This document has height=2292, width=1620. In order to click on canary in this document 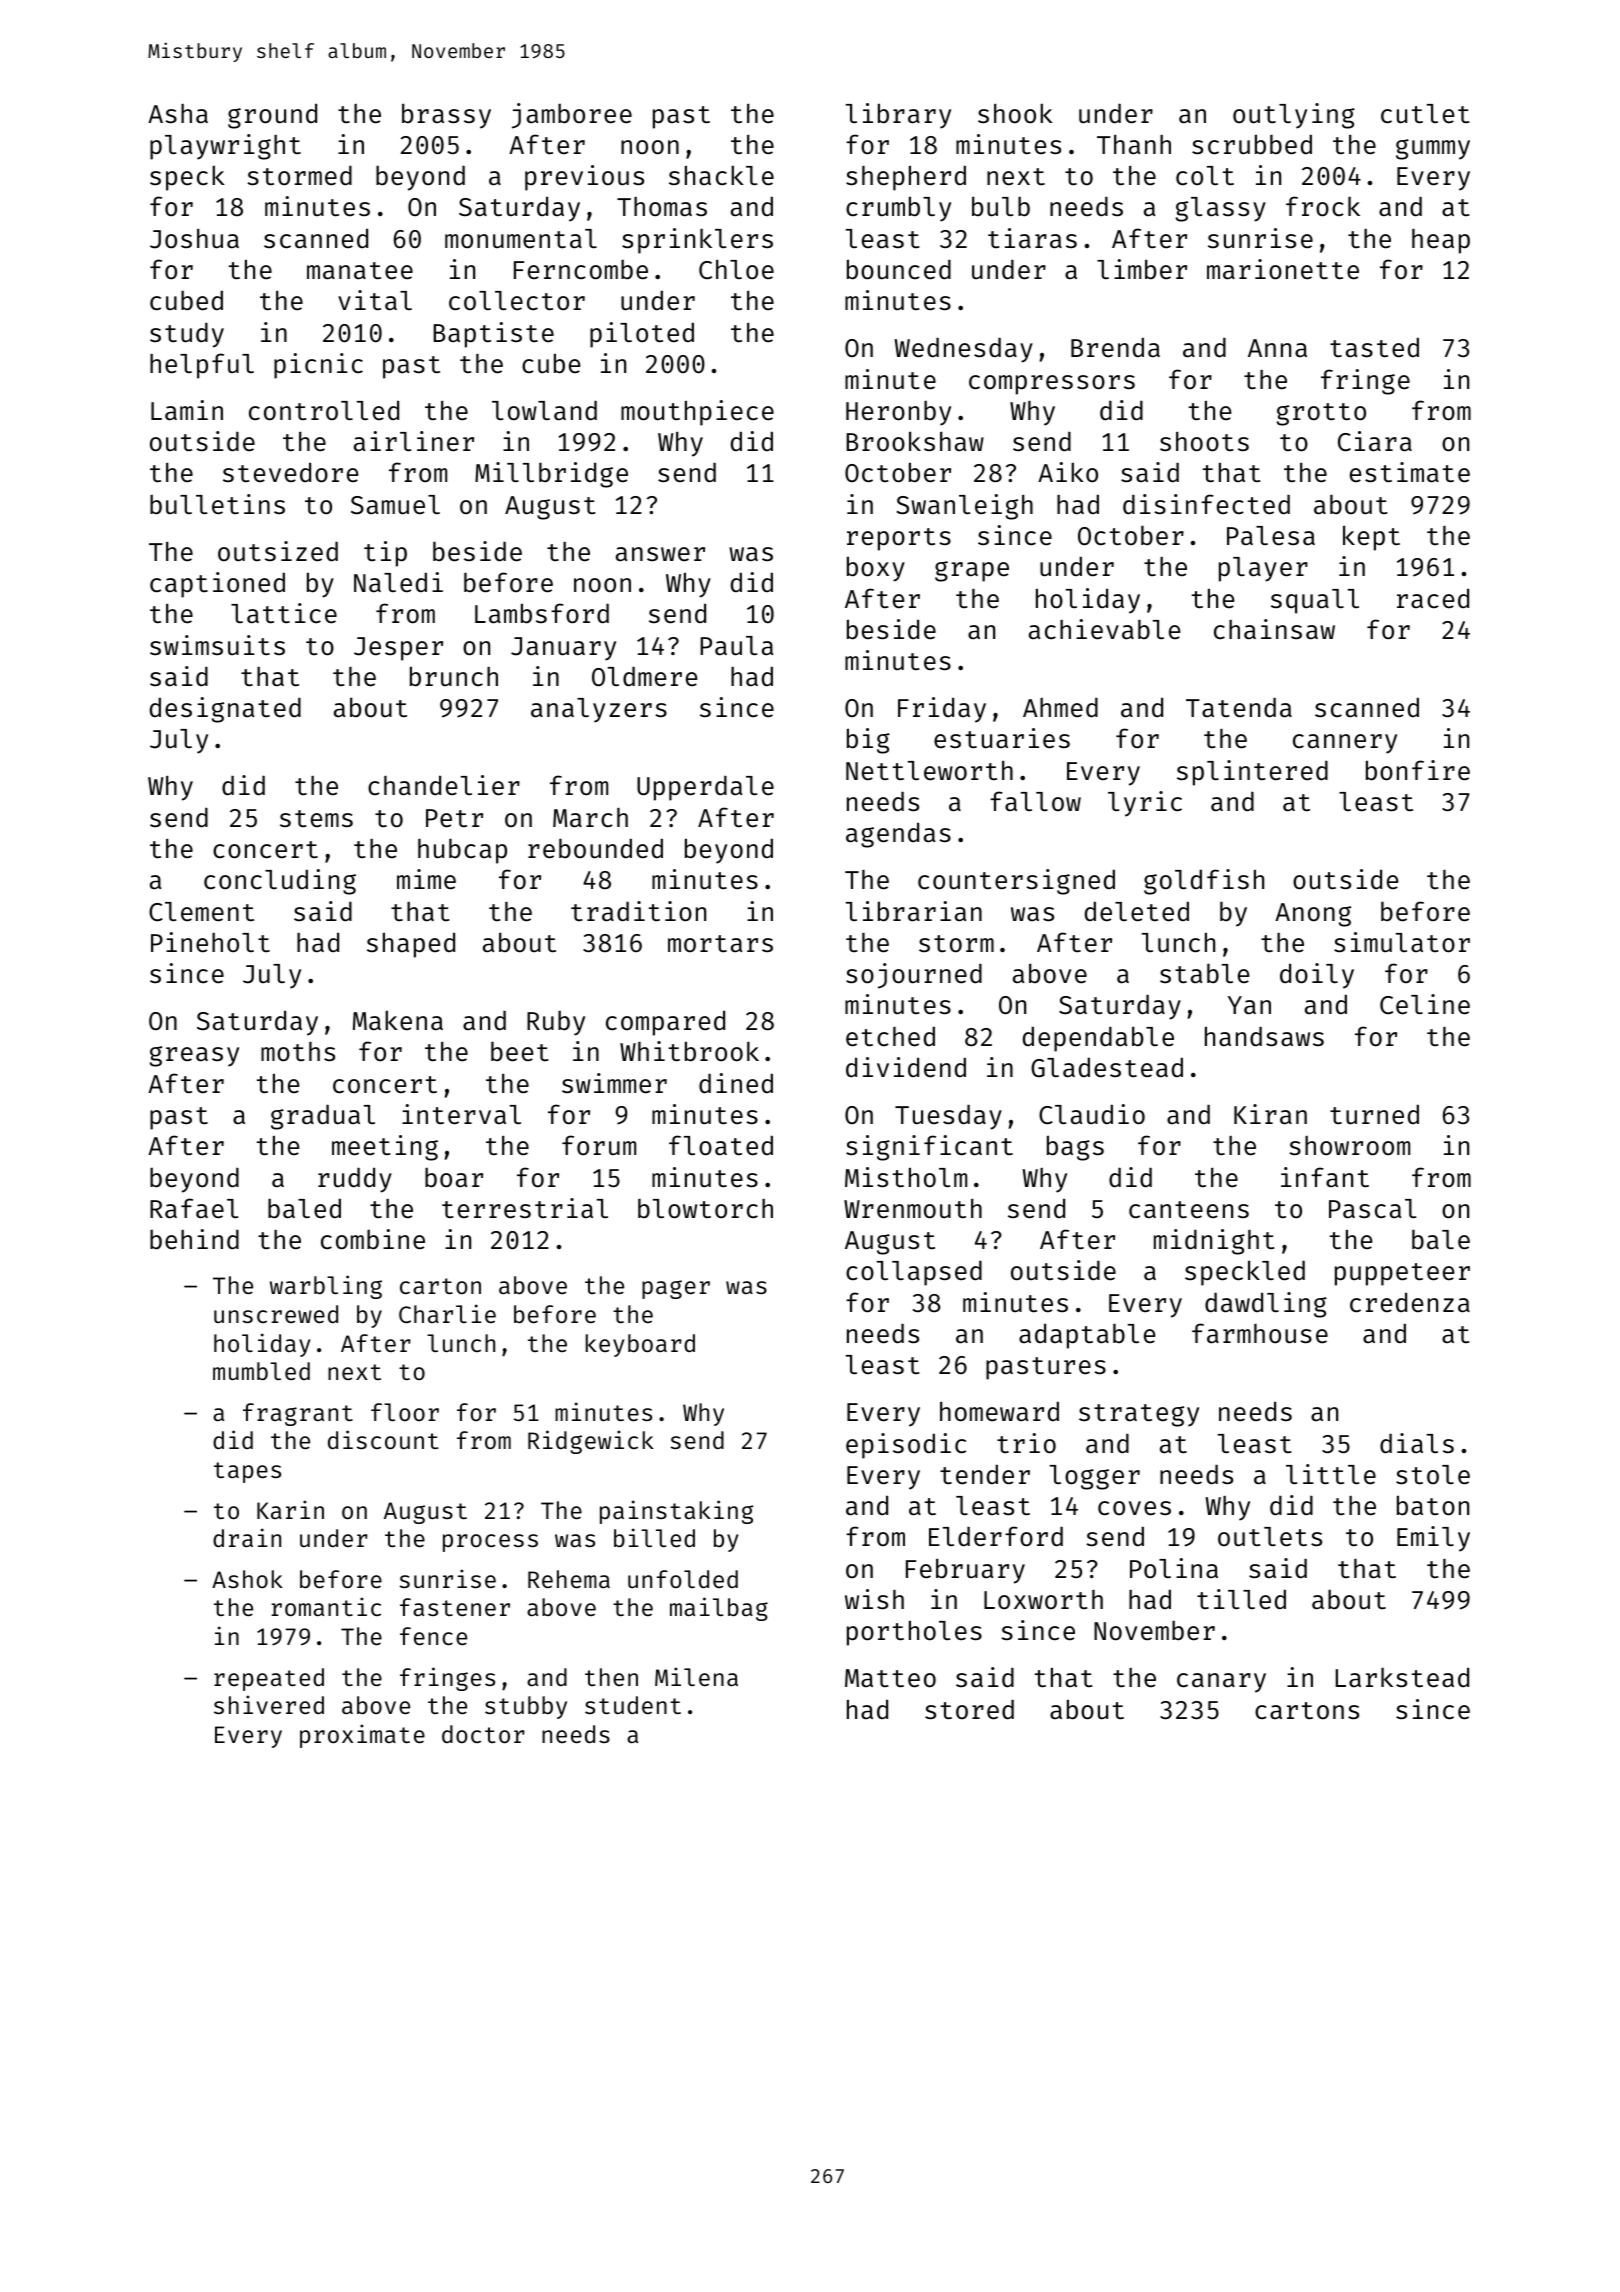, I will do `click(1221, 1683)`.
